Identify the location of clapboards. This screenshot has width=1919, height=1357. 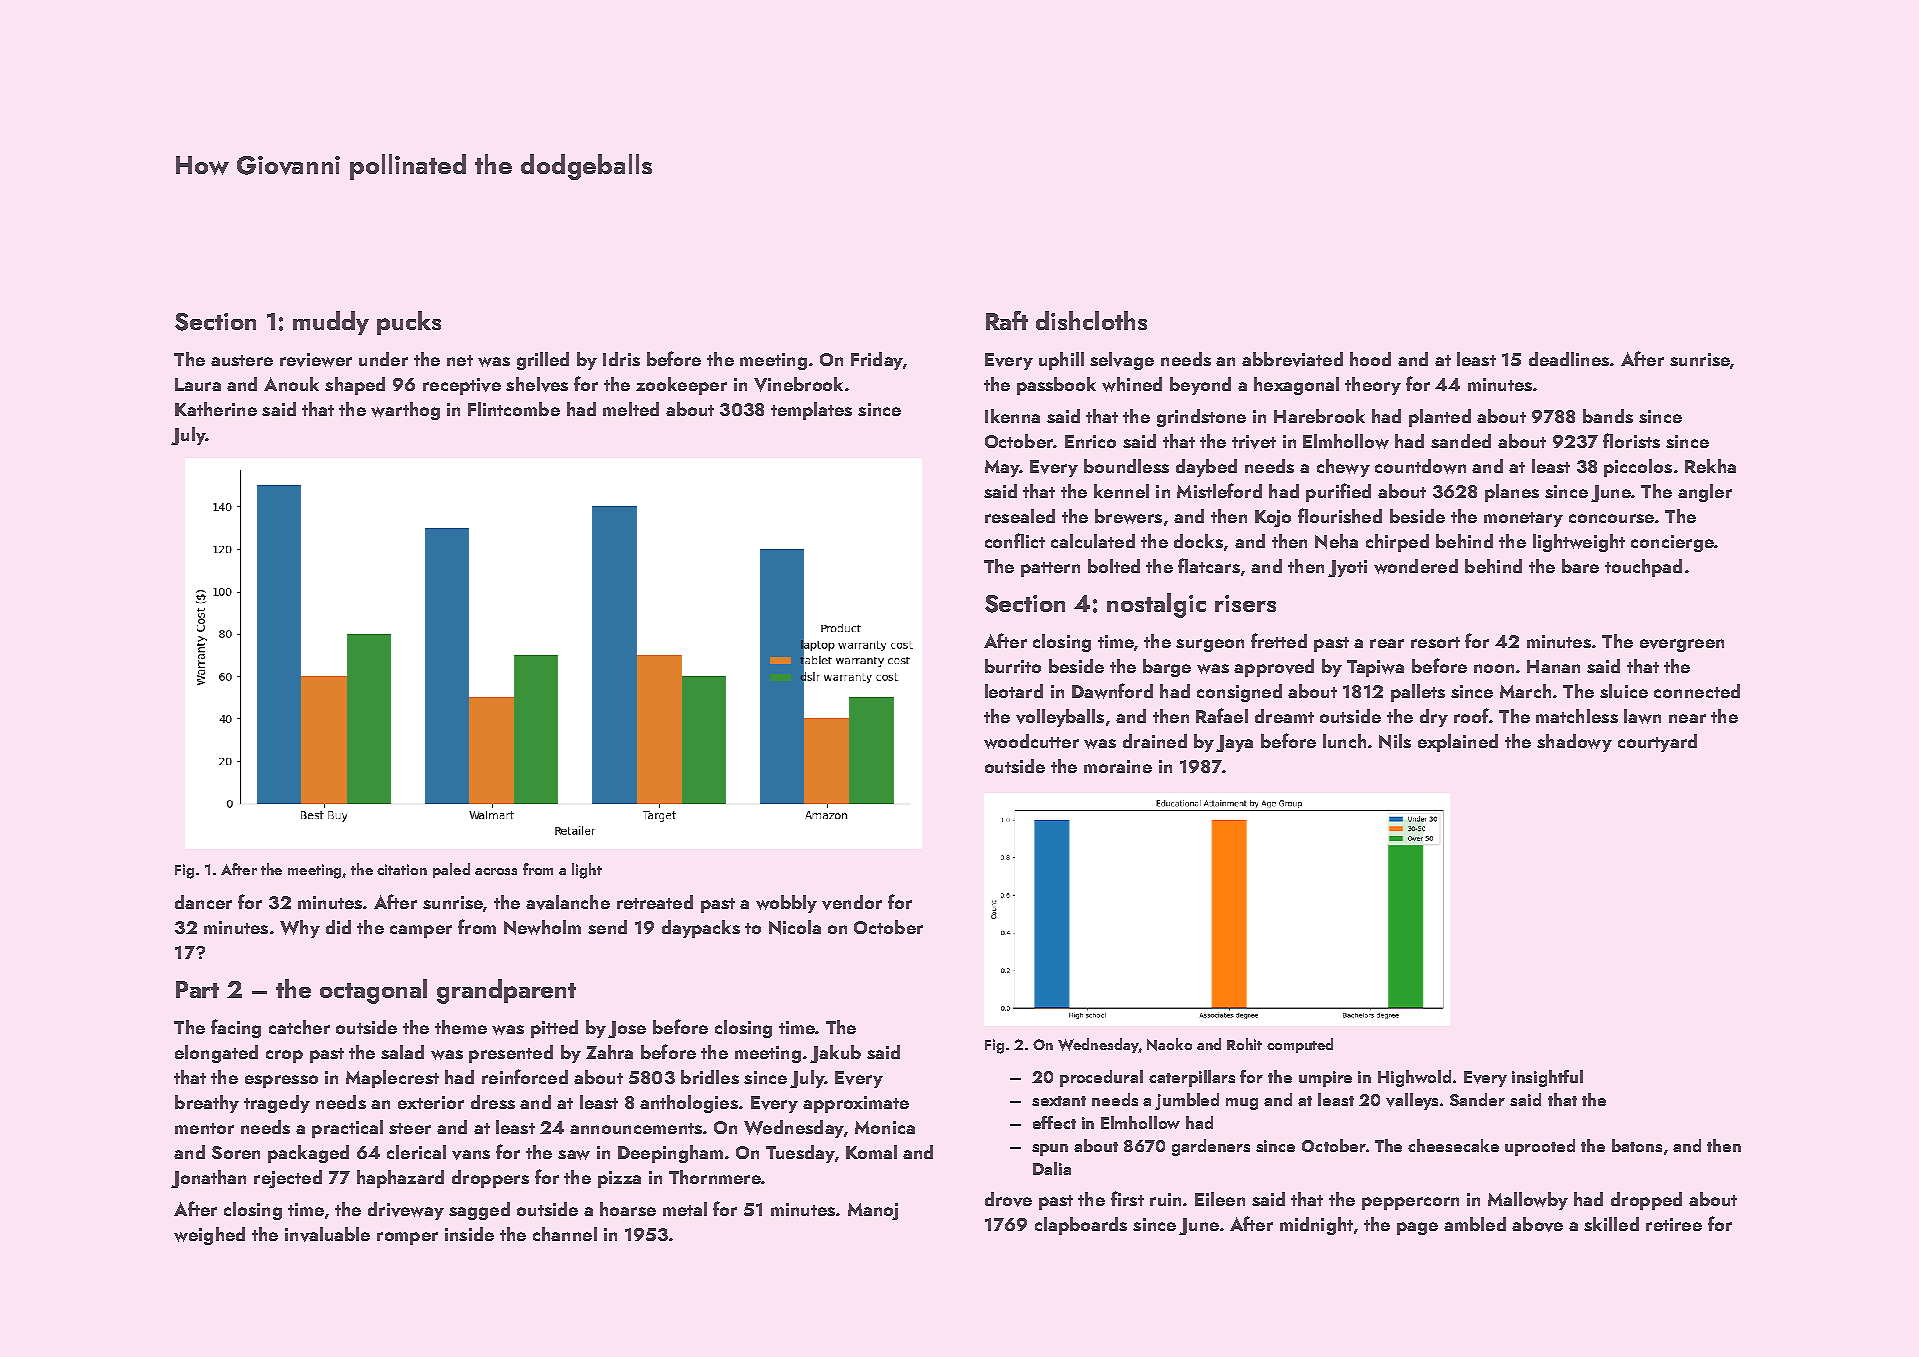
(1081, 1226).
